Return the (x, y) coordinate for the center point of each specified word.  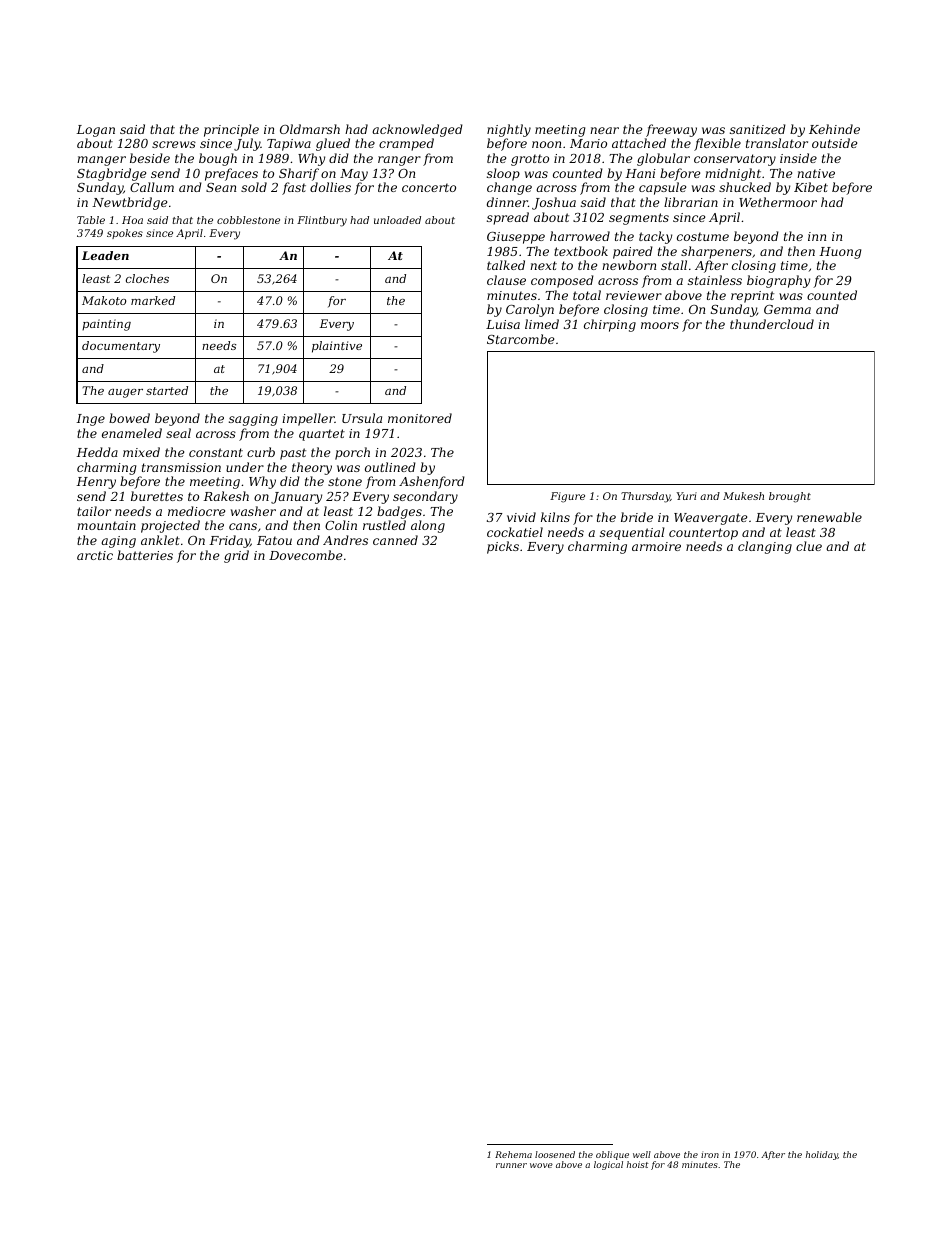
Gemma (787, 309)
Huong (840, 253)
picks (503, 547)
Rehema (513, 1154)
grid (236, 556)
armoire (656, 546)
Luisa (503, 324)
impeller (308, 419)
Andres (345, 540)
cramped (406, 144)
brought (790, 497)
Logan (95, 131)
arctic (95, 555)
